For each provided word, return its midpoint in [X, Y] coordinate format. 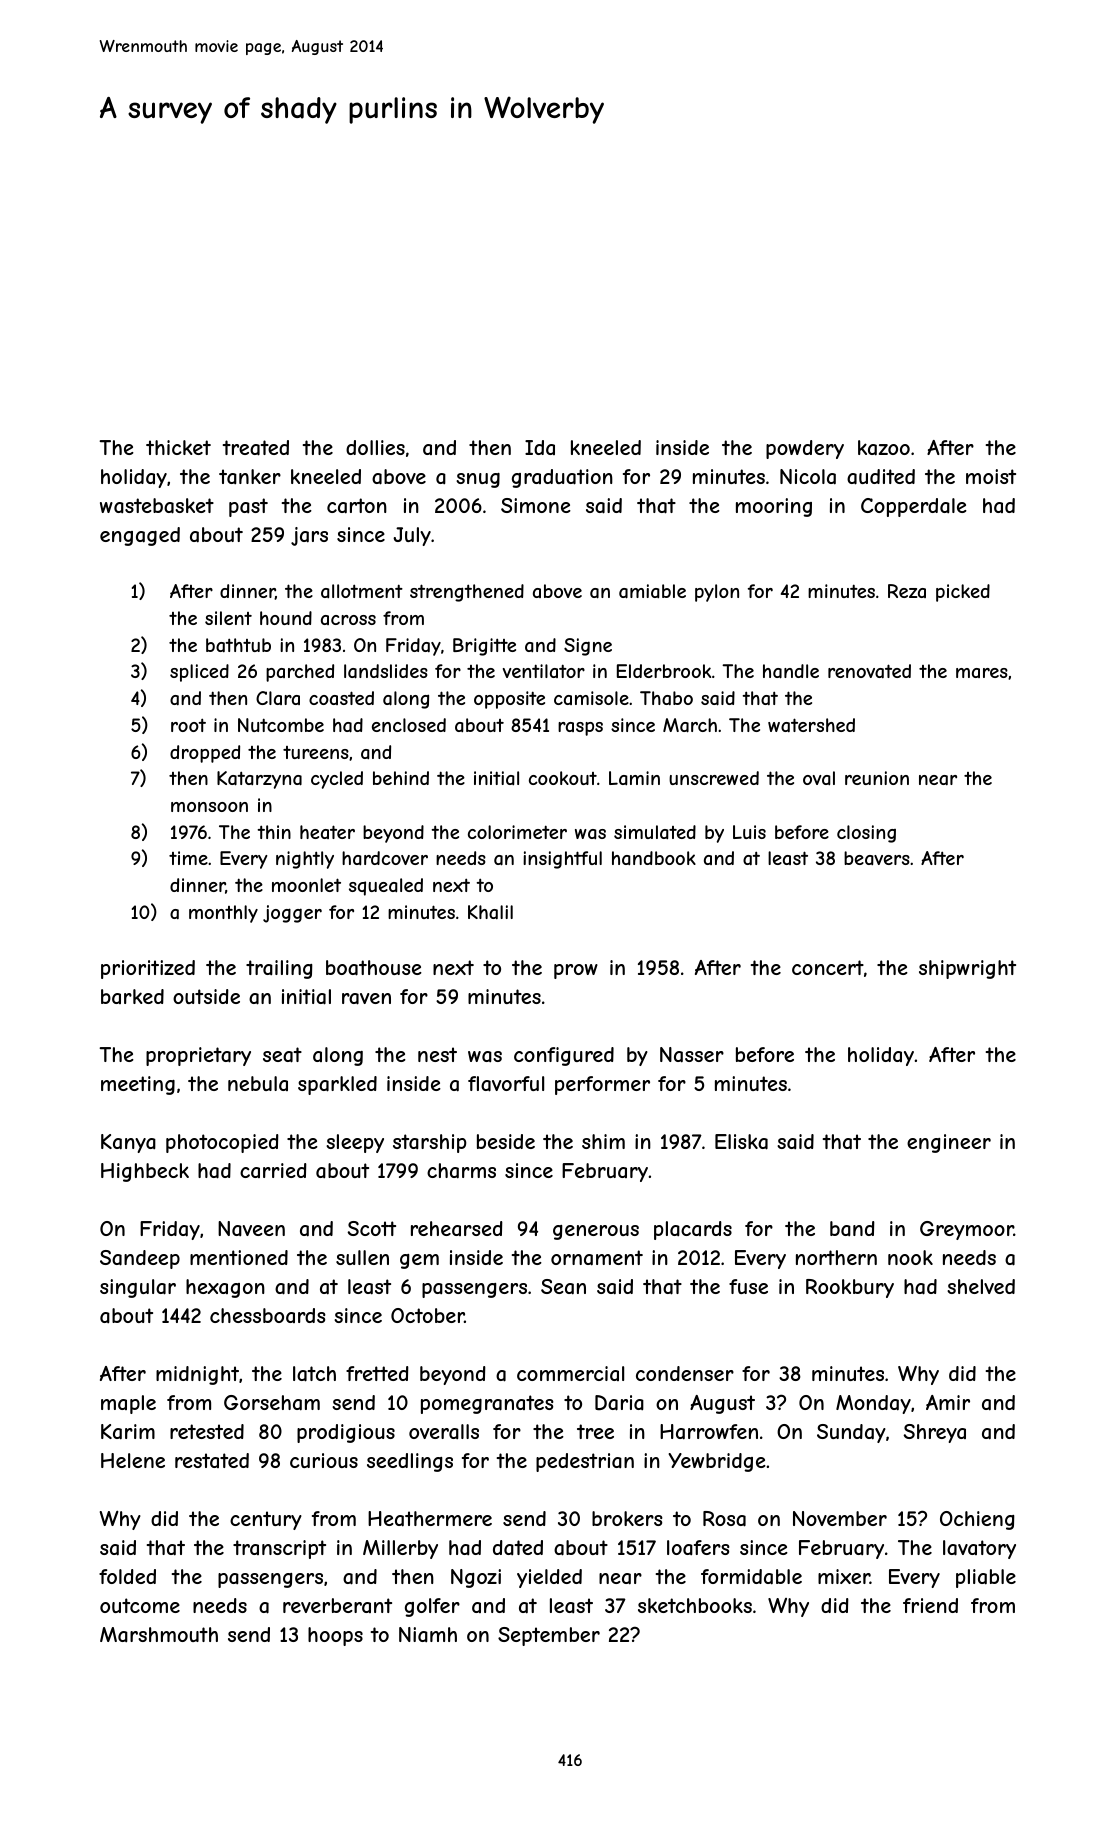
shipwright [967, 969]
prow [576, 971]
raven [366, 999]
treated [256, 448]
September [549, 1636]
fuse [748, 1286]
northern [836, 1257]
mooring [774, 507]
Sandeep [140, 1259]
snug [478, 480]
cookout [563, 778]
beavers [877, 858]
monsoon [209, 807]
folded [127, 1576]
